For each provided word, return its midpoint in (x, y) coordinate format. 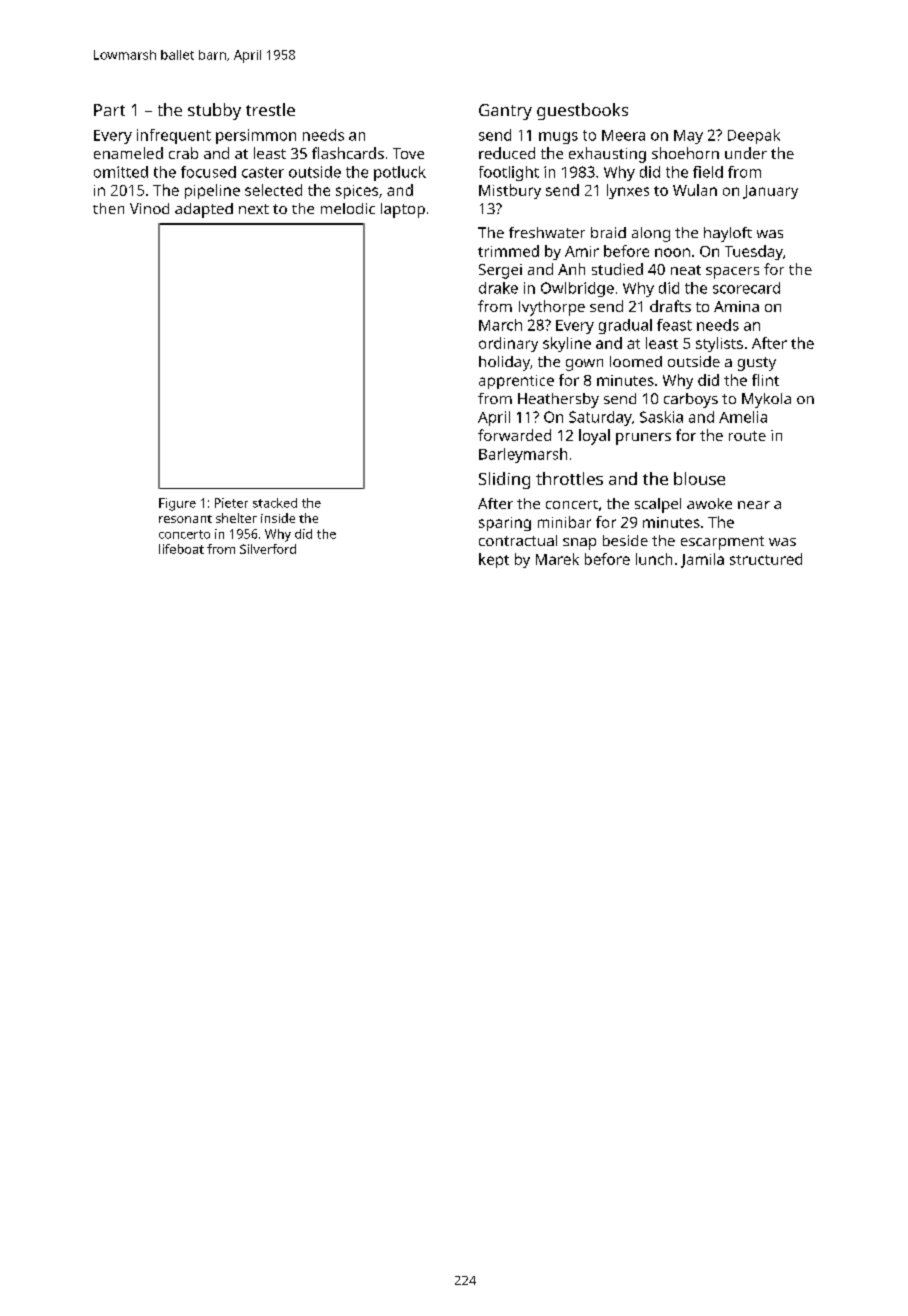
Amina (736, 306)
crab (183, 153)
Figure (177, 504)
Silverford (268, 549)
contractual (518, 540)
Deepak (754, 136)
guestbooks (582, 111)
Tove (408, 153)
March (500, 325)
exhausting (607, 155)
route (747, 436)
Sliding (504, 480)
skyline (567, 344)
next (254, 209)
